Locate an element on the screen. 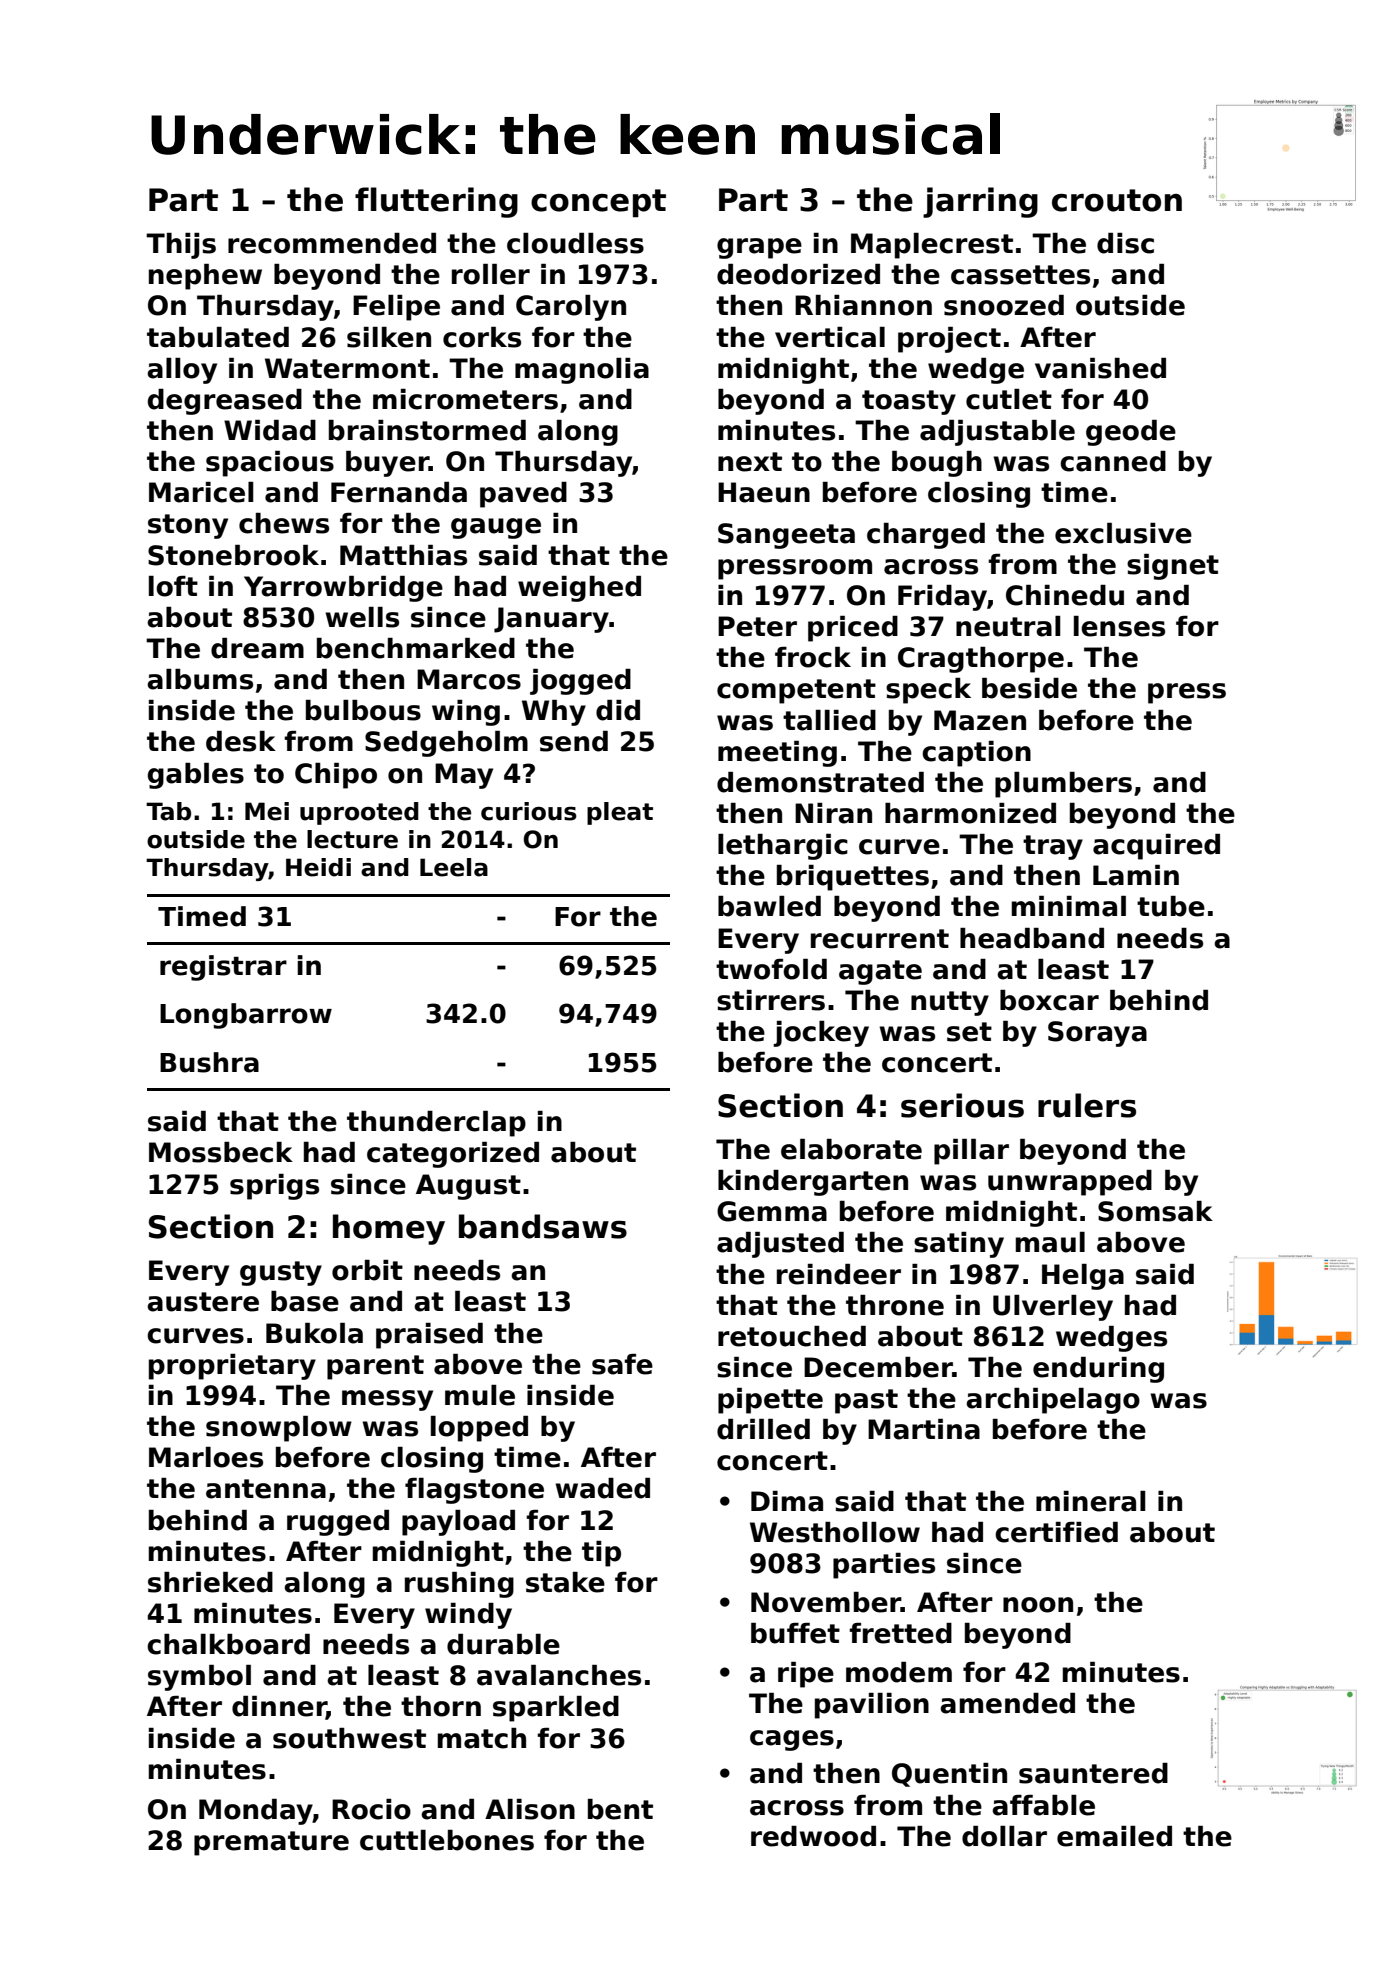 This screenshot has width=1386, height=1969. curious is located at coordinates (529, 811).
